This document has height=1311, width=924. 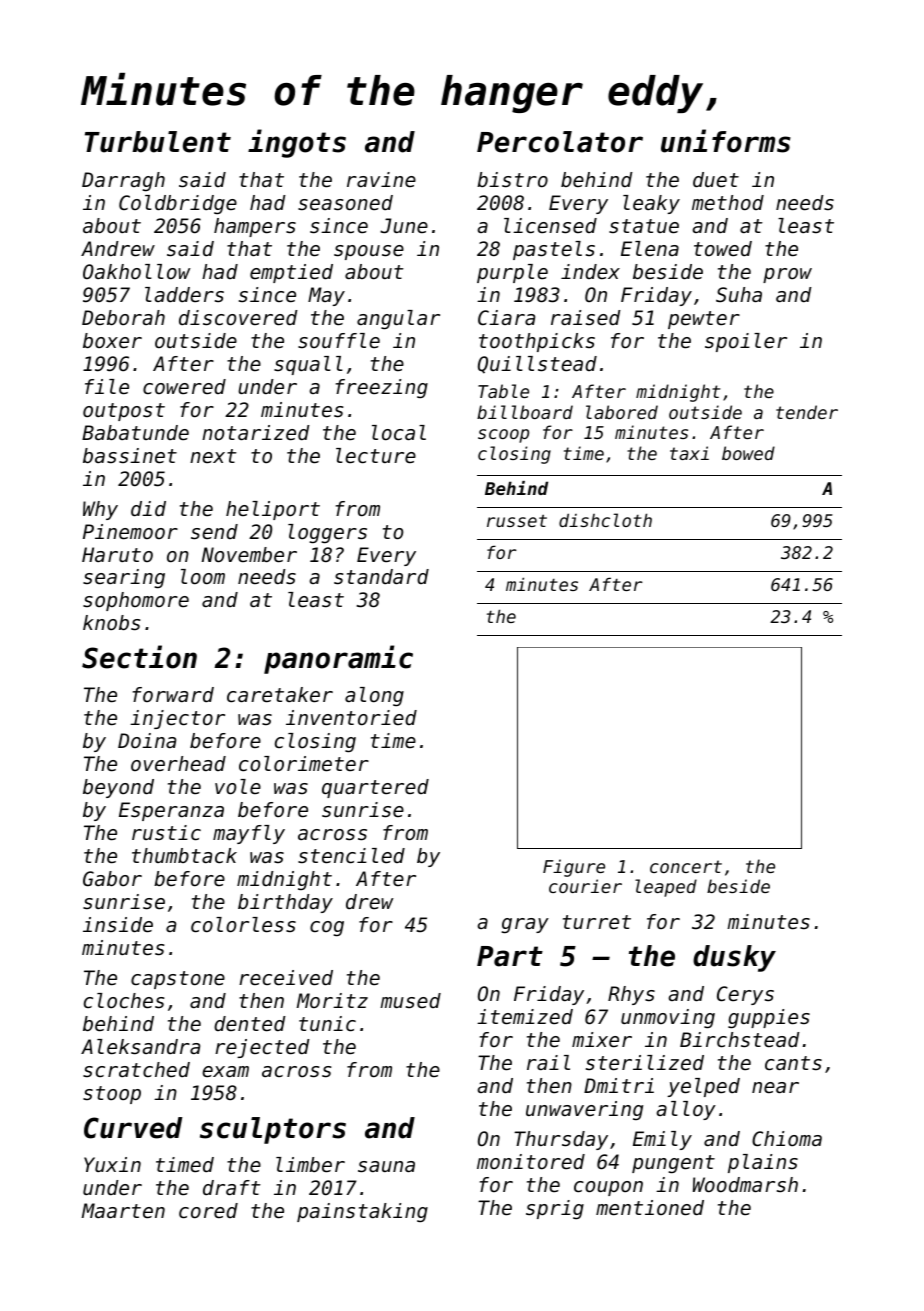 I want to click on mused, so click(x=410, y=1001).
